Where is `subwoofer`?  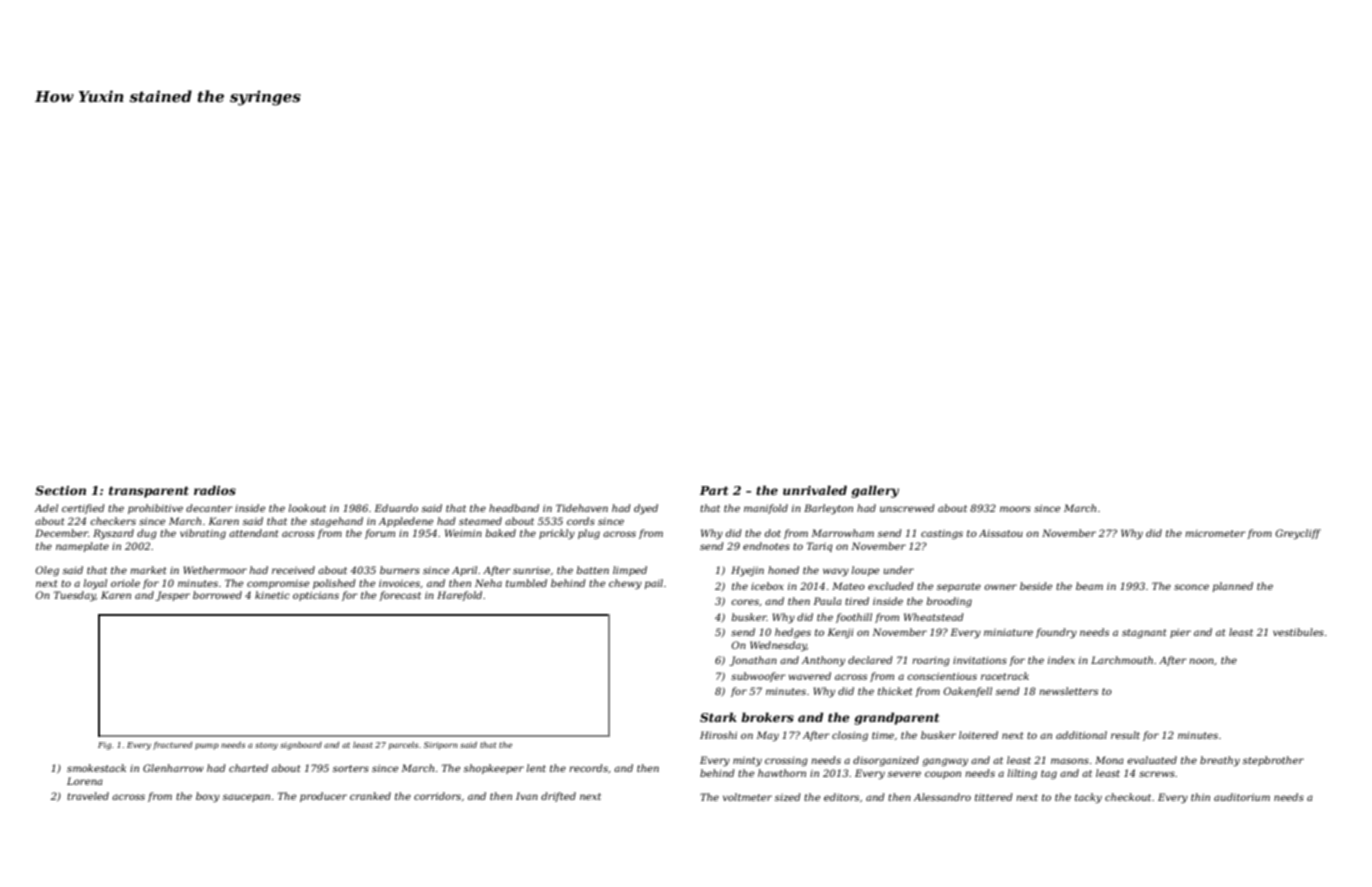
subwoofer is located at coordinates (758, 677).
